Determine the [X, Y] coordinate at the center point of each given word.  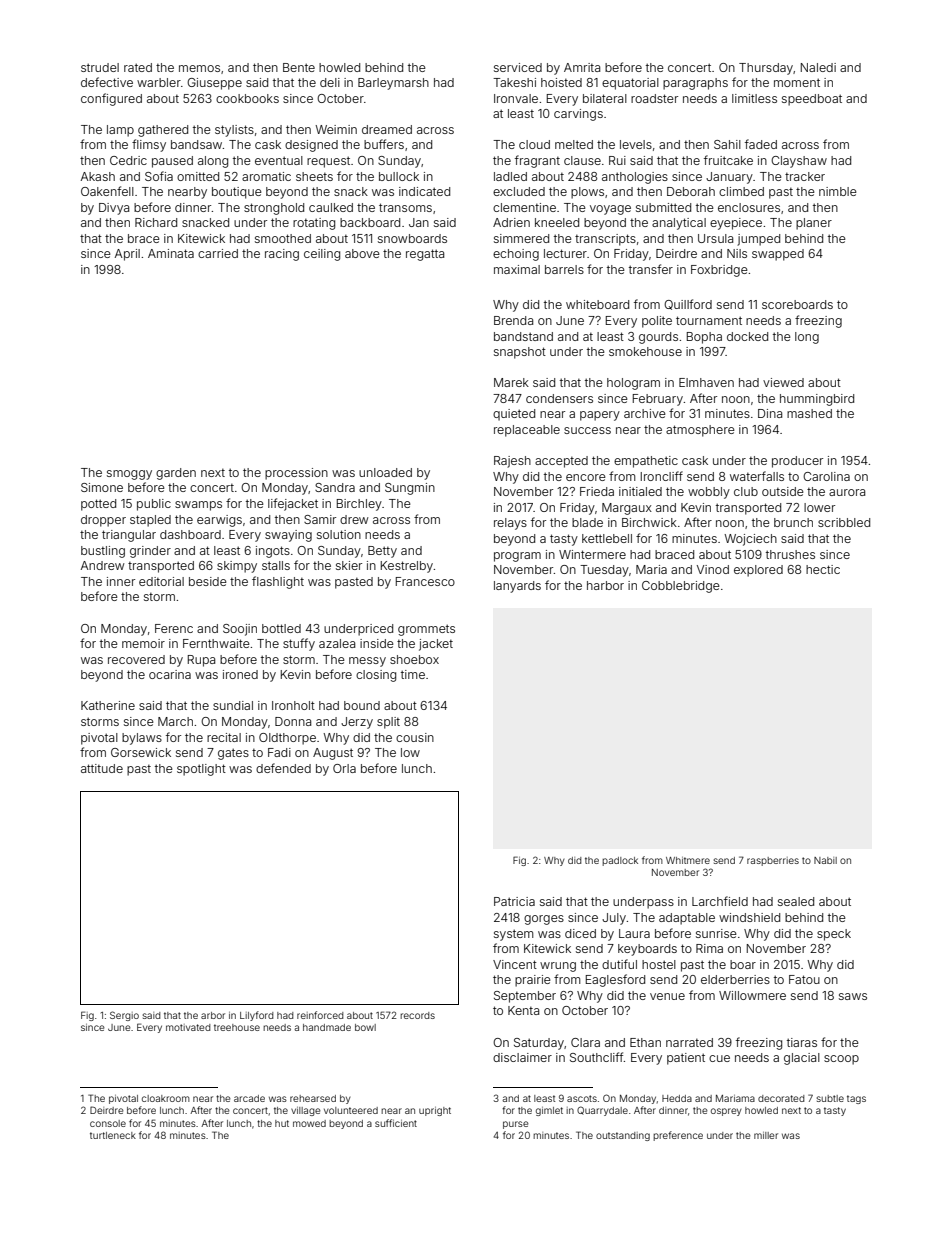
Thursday [766, 69]
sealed [796, 901]
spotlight [201, 770]
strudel [100, 67]
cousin [415, 737]
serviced [518, 67]
